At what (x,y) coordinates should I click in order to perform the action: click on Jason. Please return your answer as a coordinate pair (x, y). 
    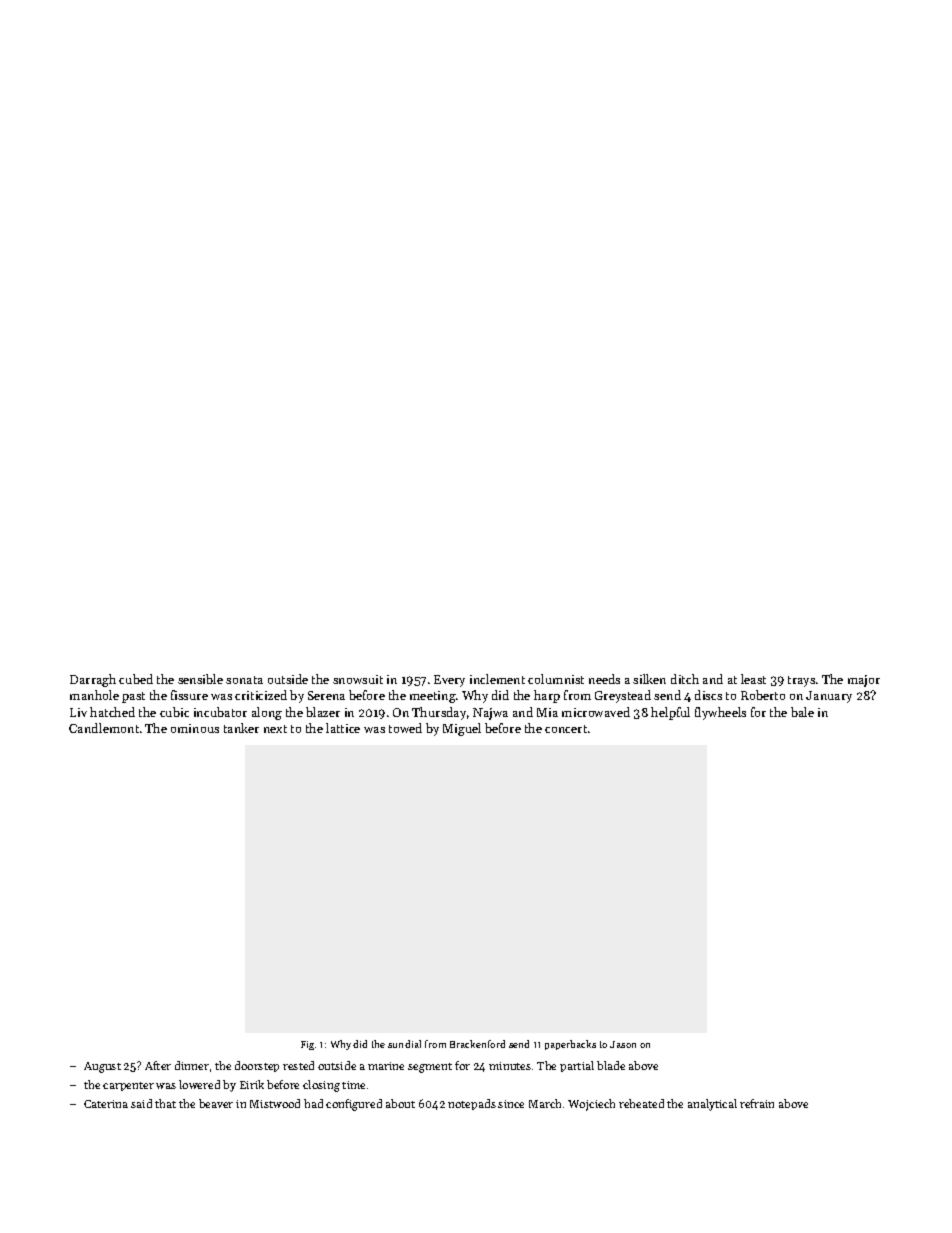
    Looking at the image, I should click on (623, 1044).
